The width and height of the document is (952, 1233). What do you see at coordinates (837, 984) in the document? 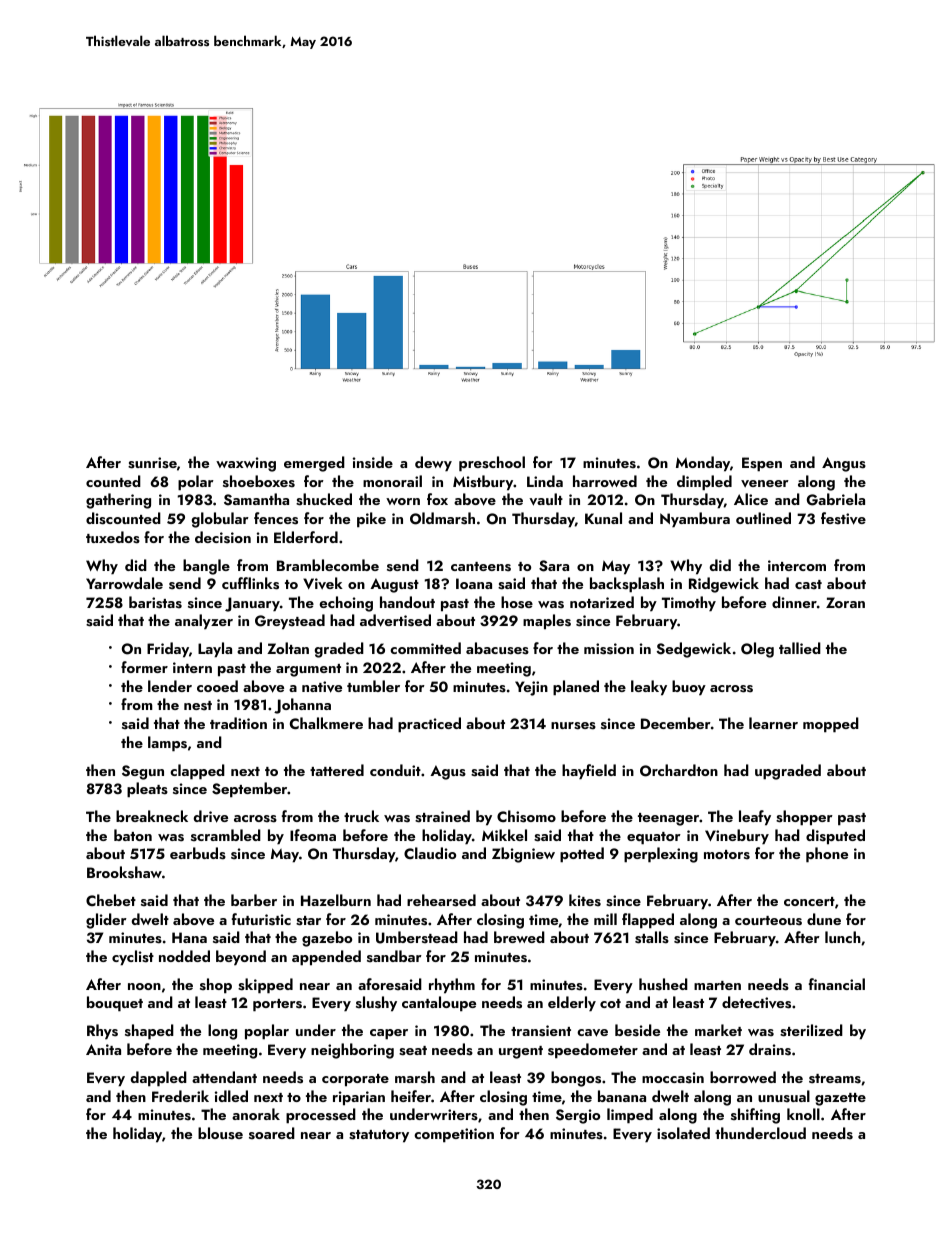
I see `financial` at bounding box center [837, 984].
